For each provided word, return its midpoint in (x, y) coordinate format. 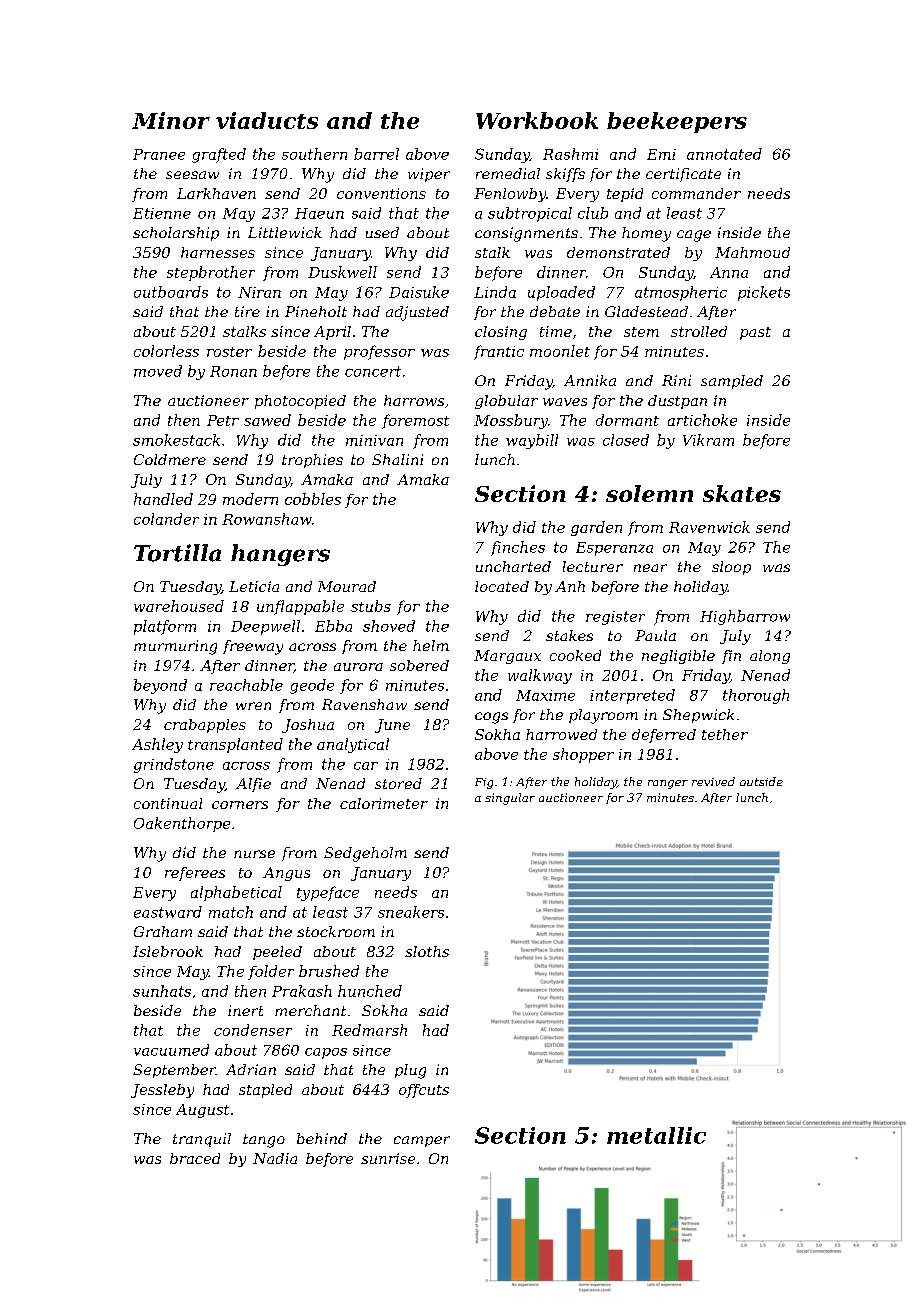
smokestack (176, 440)
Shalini (397, 459)
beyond (160, 686)
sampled (732, 382)
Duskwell (342, 272)
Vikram (708, 440)
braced (195, 1158)
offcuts (424, 1091)
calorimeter (384, 803)
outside (761, 781)
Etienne (162, 213)
